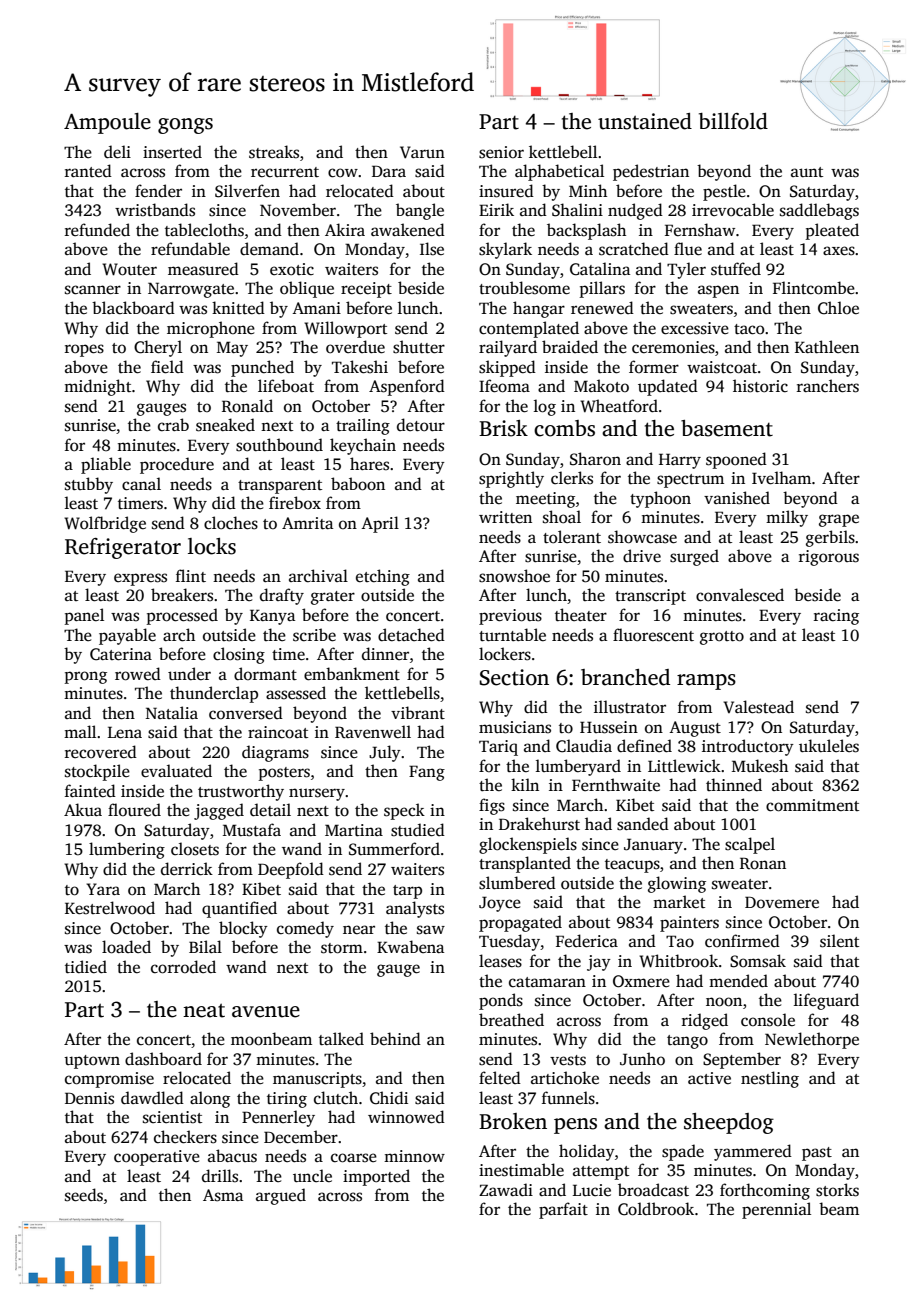 The width and height of the screenshot is (924, 1308). I want to click on silent, so click(839, 941).
